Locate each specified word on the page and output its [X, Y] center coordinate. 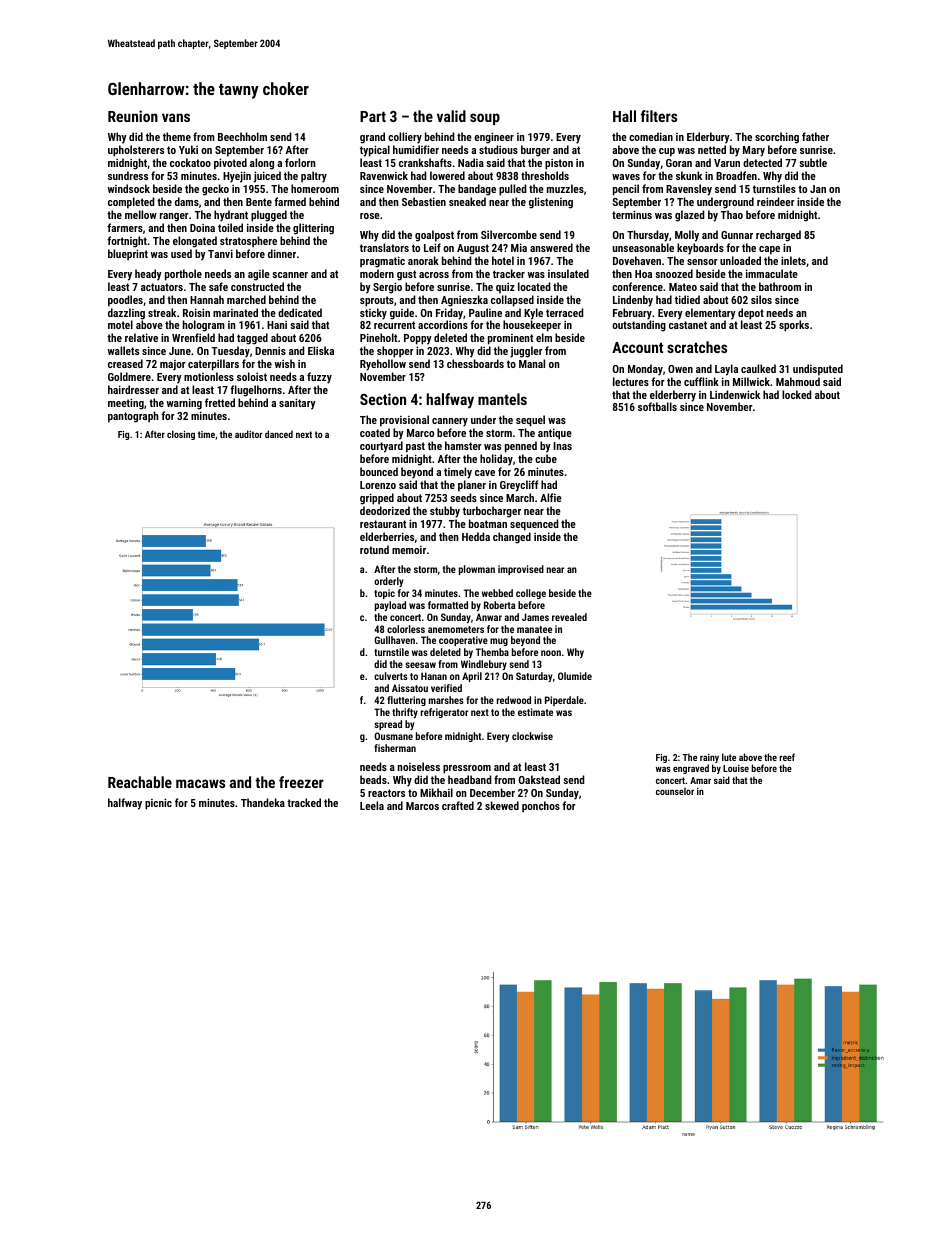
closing [181, 435]
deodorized [385, 510]
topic [384, 594]
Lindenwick [735, 394]
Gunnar [737, 235]
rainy [709, 759]
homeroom [315, 188]
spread [388, 725]
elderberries [387, 536]
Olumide [575, 676]
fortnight [127, 242]
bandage [477, 190]
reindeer [776, 201]
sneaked [467, 201]
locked [797, 394]
